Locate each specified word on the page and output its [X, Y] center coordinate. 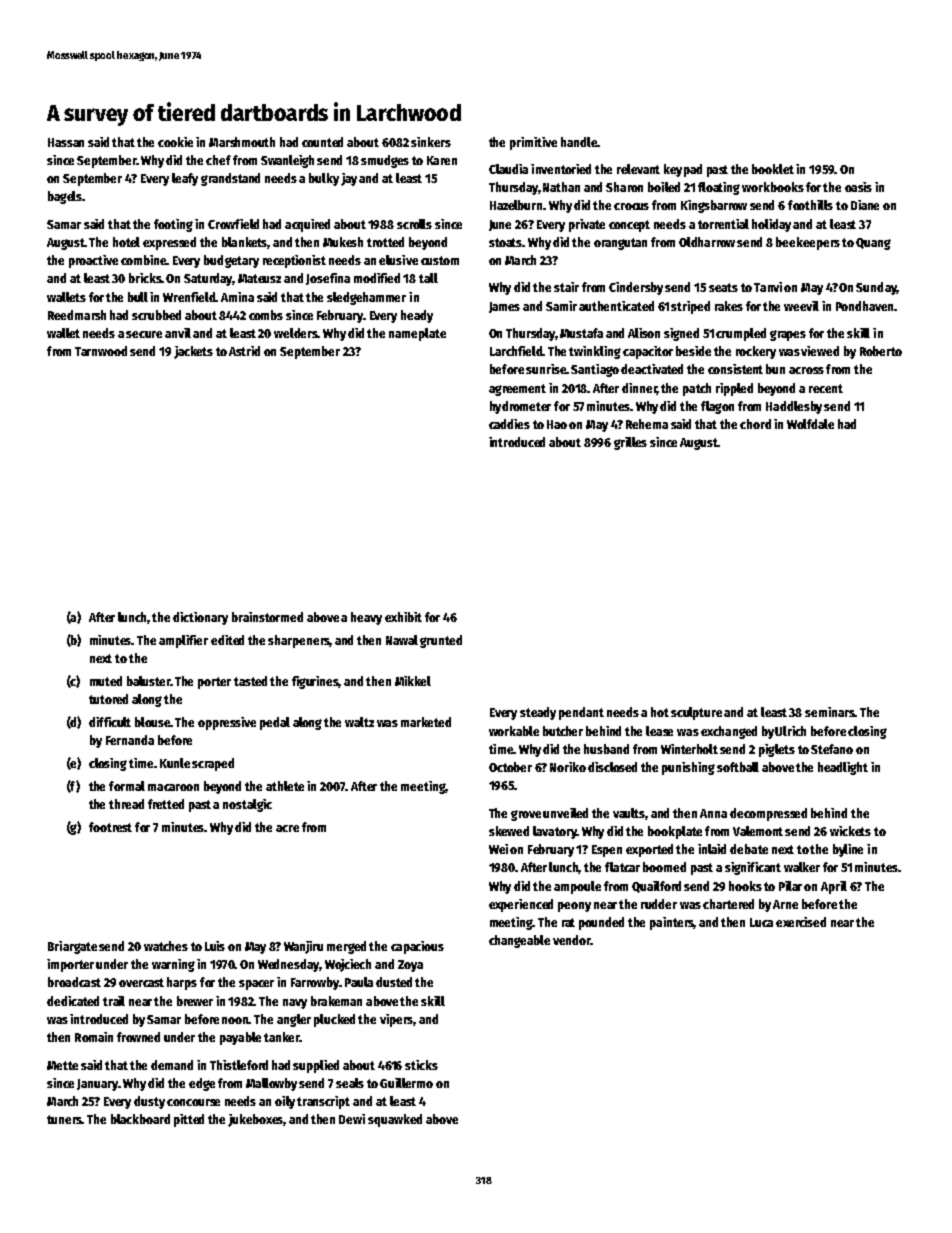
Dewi [352, 1119]
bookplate [675, 832]
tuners [64, 1119]
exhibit [403, 617]
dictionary [200, 618]
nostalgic [247, 805]
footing [173, 225]
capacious [417, 947]
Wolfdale [810, 424]
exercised [801, 922]
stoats [505, 242]
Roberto [881, 351]
